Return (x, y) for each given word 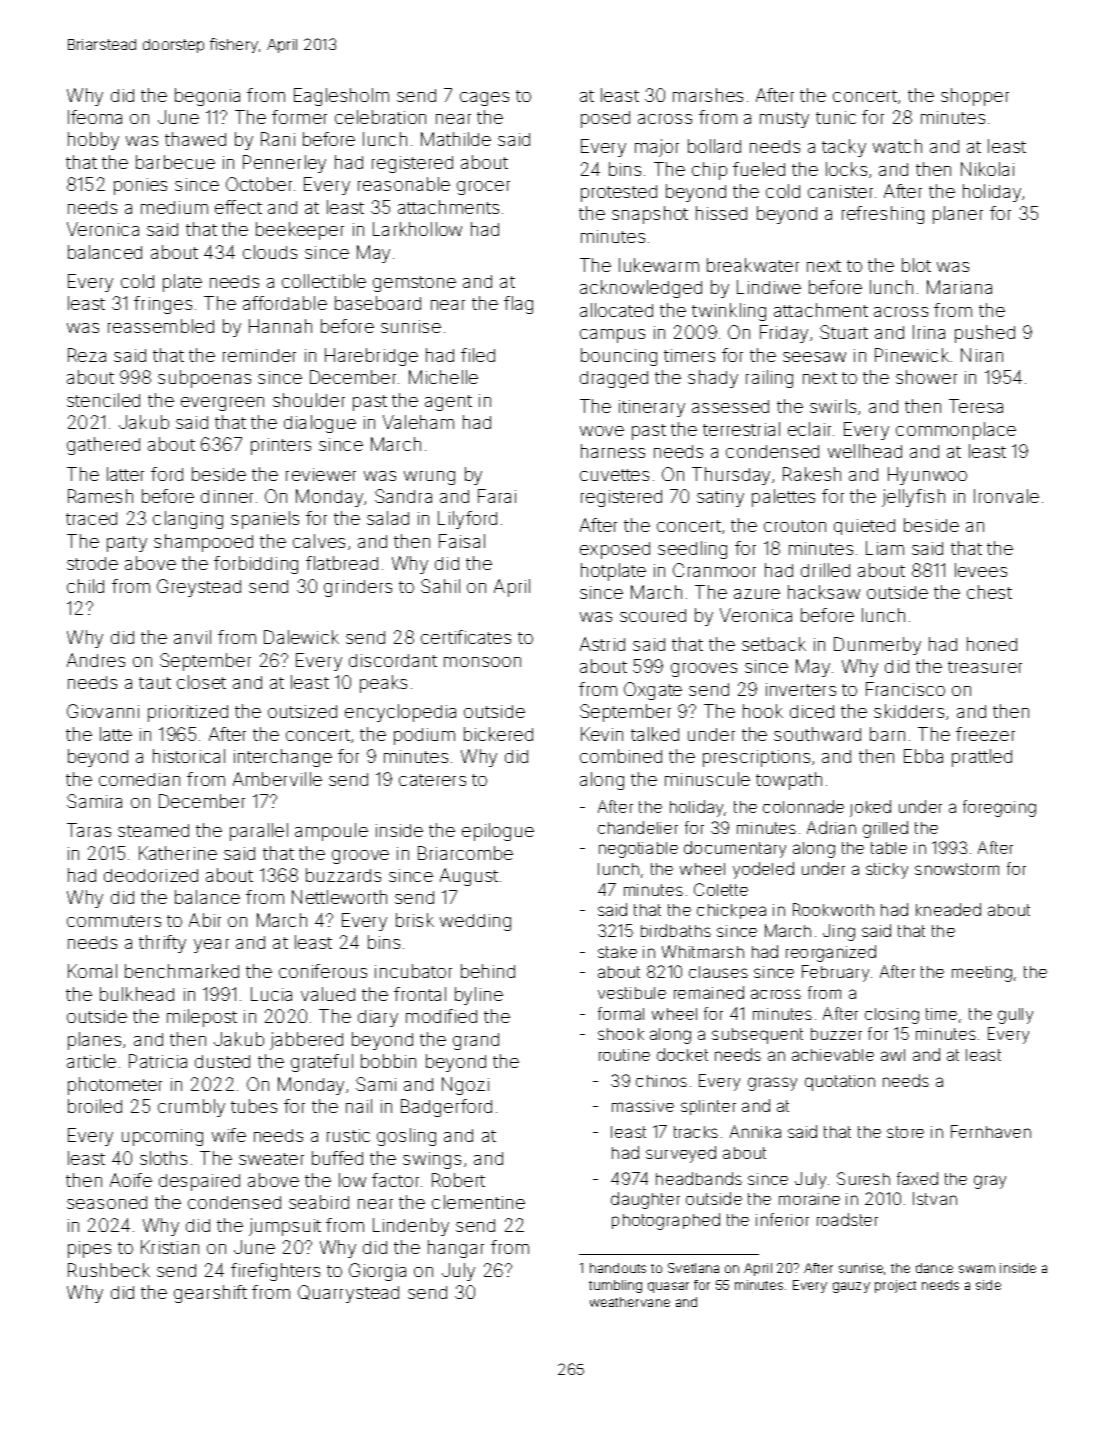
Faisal (462, 541)
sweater (271, 1159)
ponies (140, 186)
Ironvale (1006, 496)
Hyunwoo (927, 476)
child (85, 586)
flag (518, 305)
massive (643, 1106)
